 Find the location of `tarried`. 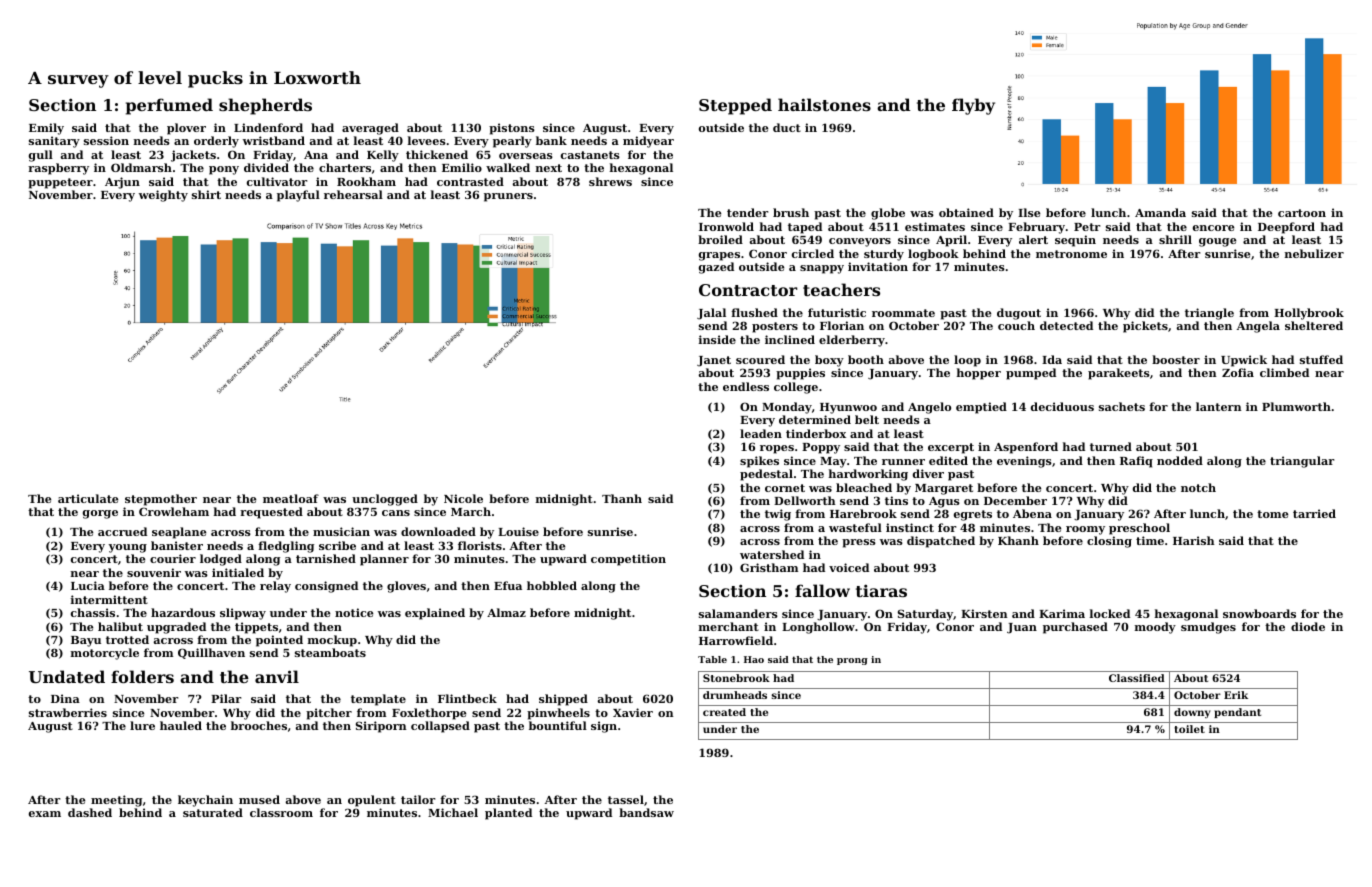

tarried is located at coordinates (1314, 513).
